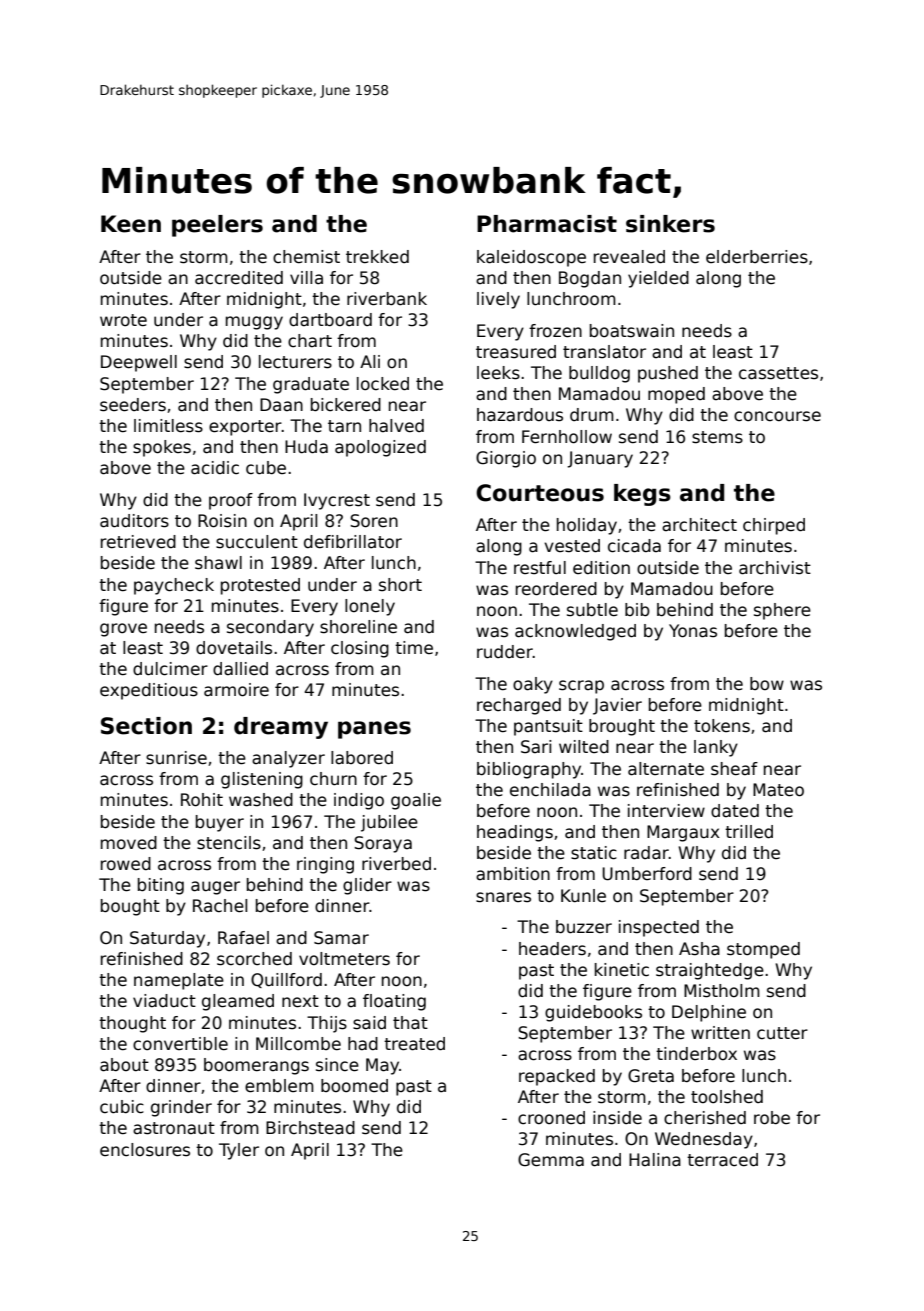  What do you see at coordinates (414, 1044) in the image?
I see `treated` at bounding box center [414, 1044].
